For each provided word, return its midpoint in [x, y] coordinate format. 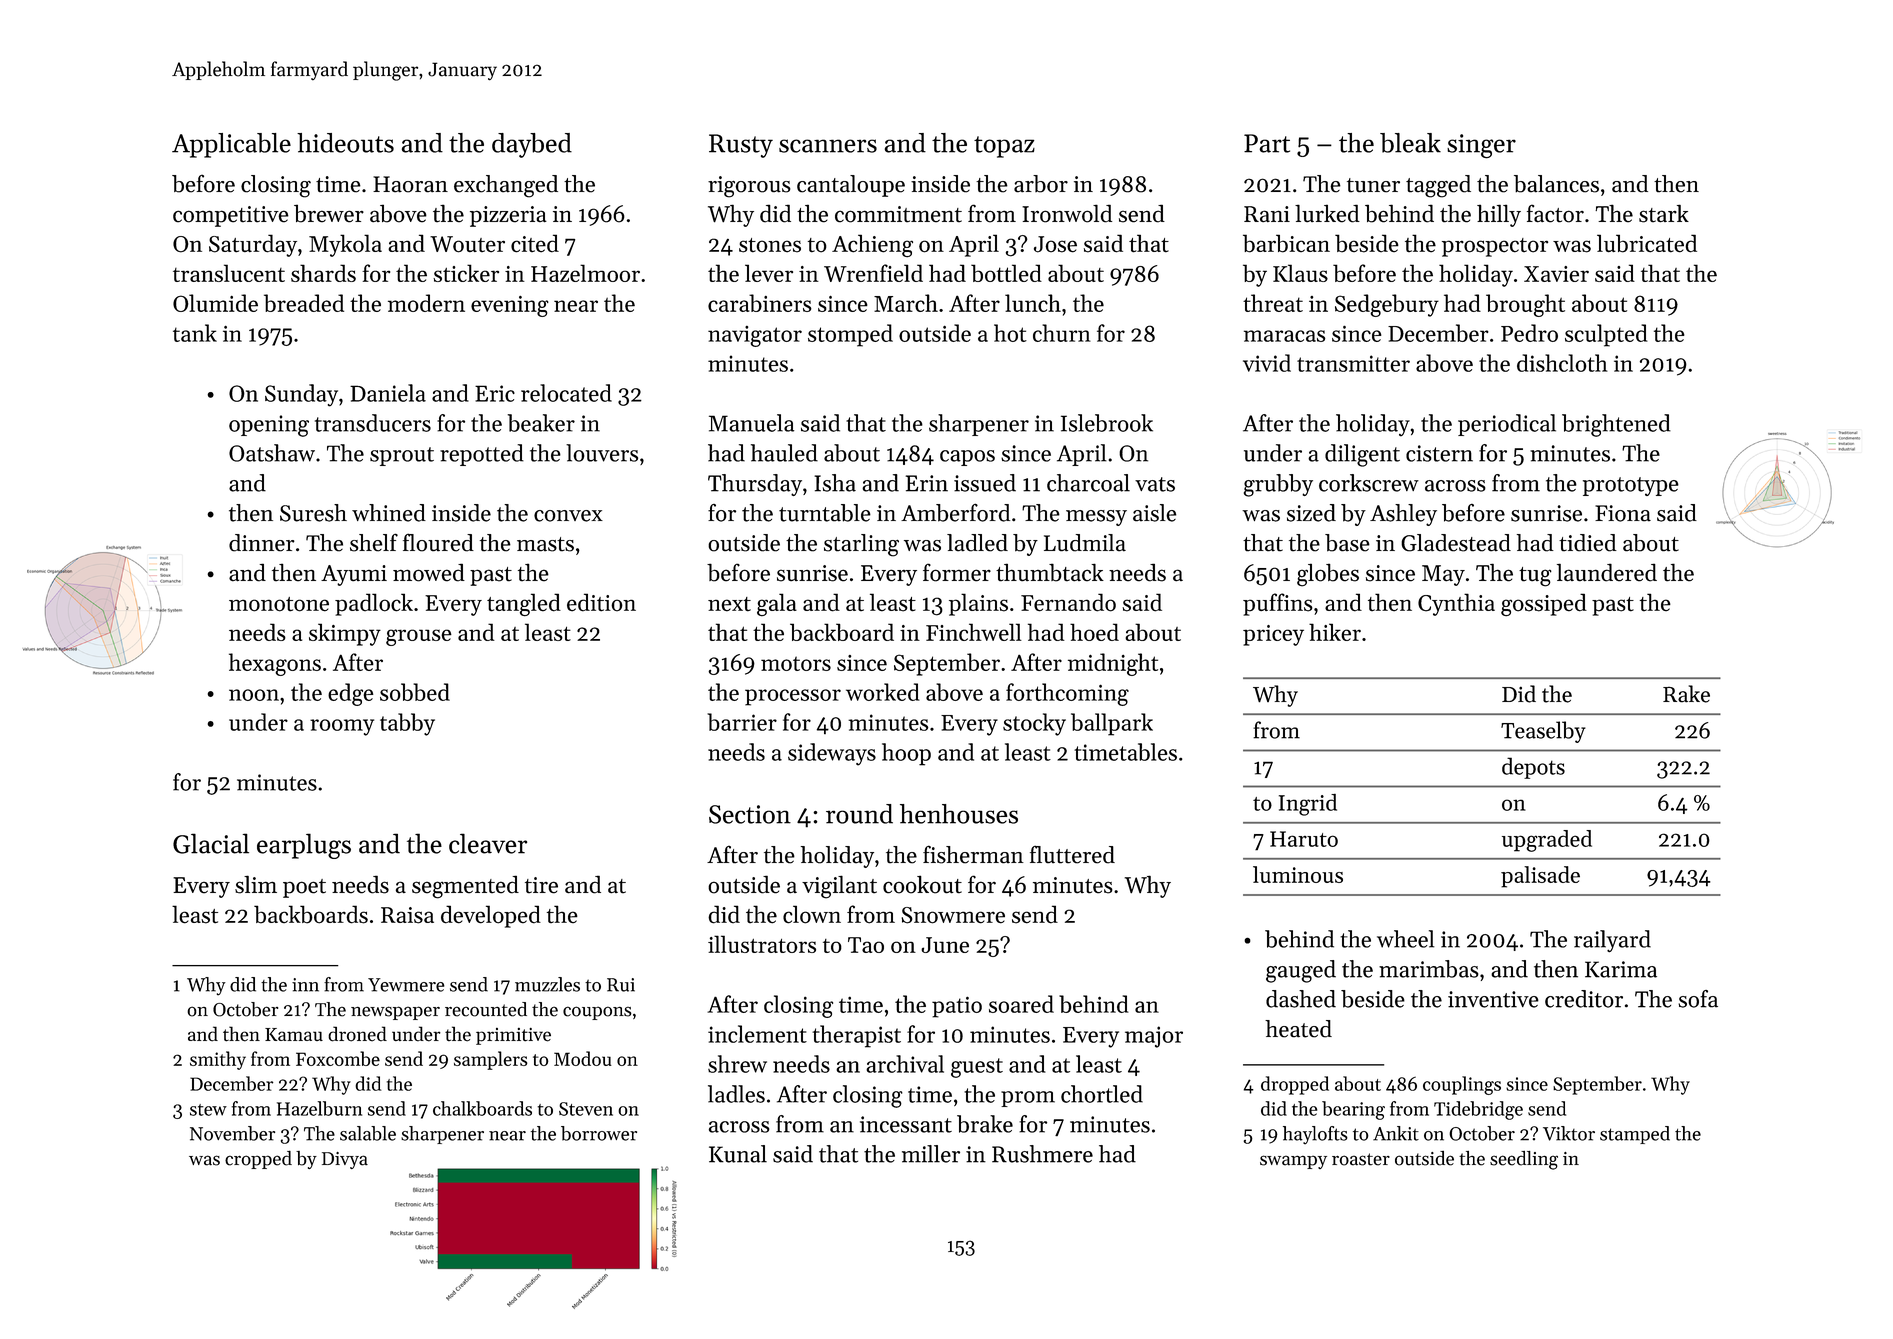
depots [1533, 768]
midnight [1113, 664]
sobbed [415, 692]
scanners [828, 146]
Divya [345, 1160]
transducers [373, 423]
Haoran [410, 184]
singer [1481, 146]
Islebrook [1107, 423]
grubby [1278, 485]
